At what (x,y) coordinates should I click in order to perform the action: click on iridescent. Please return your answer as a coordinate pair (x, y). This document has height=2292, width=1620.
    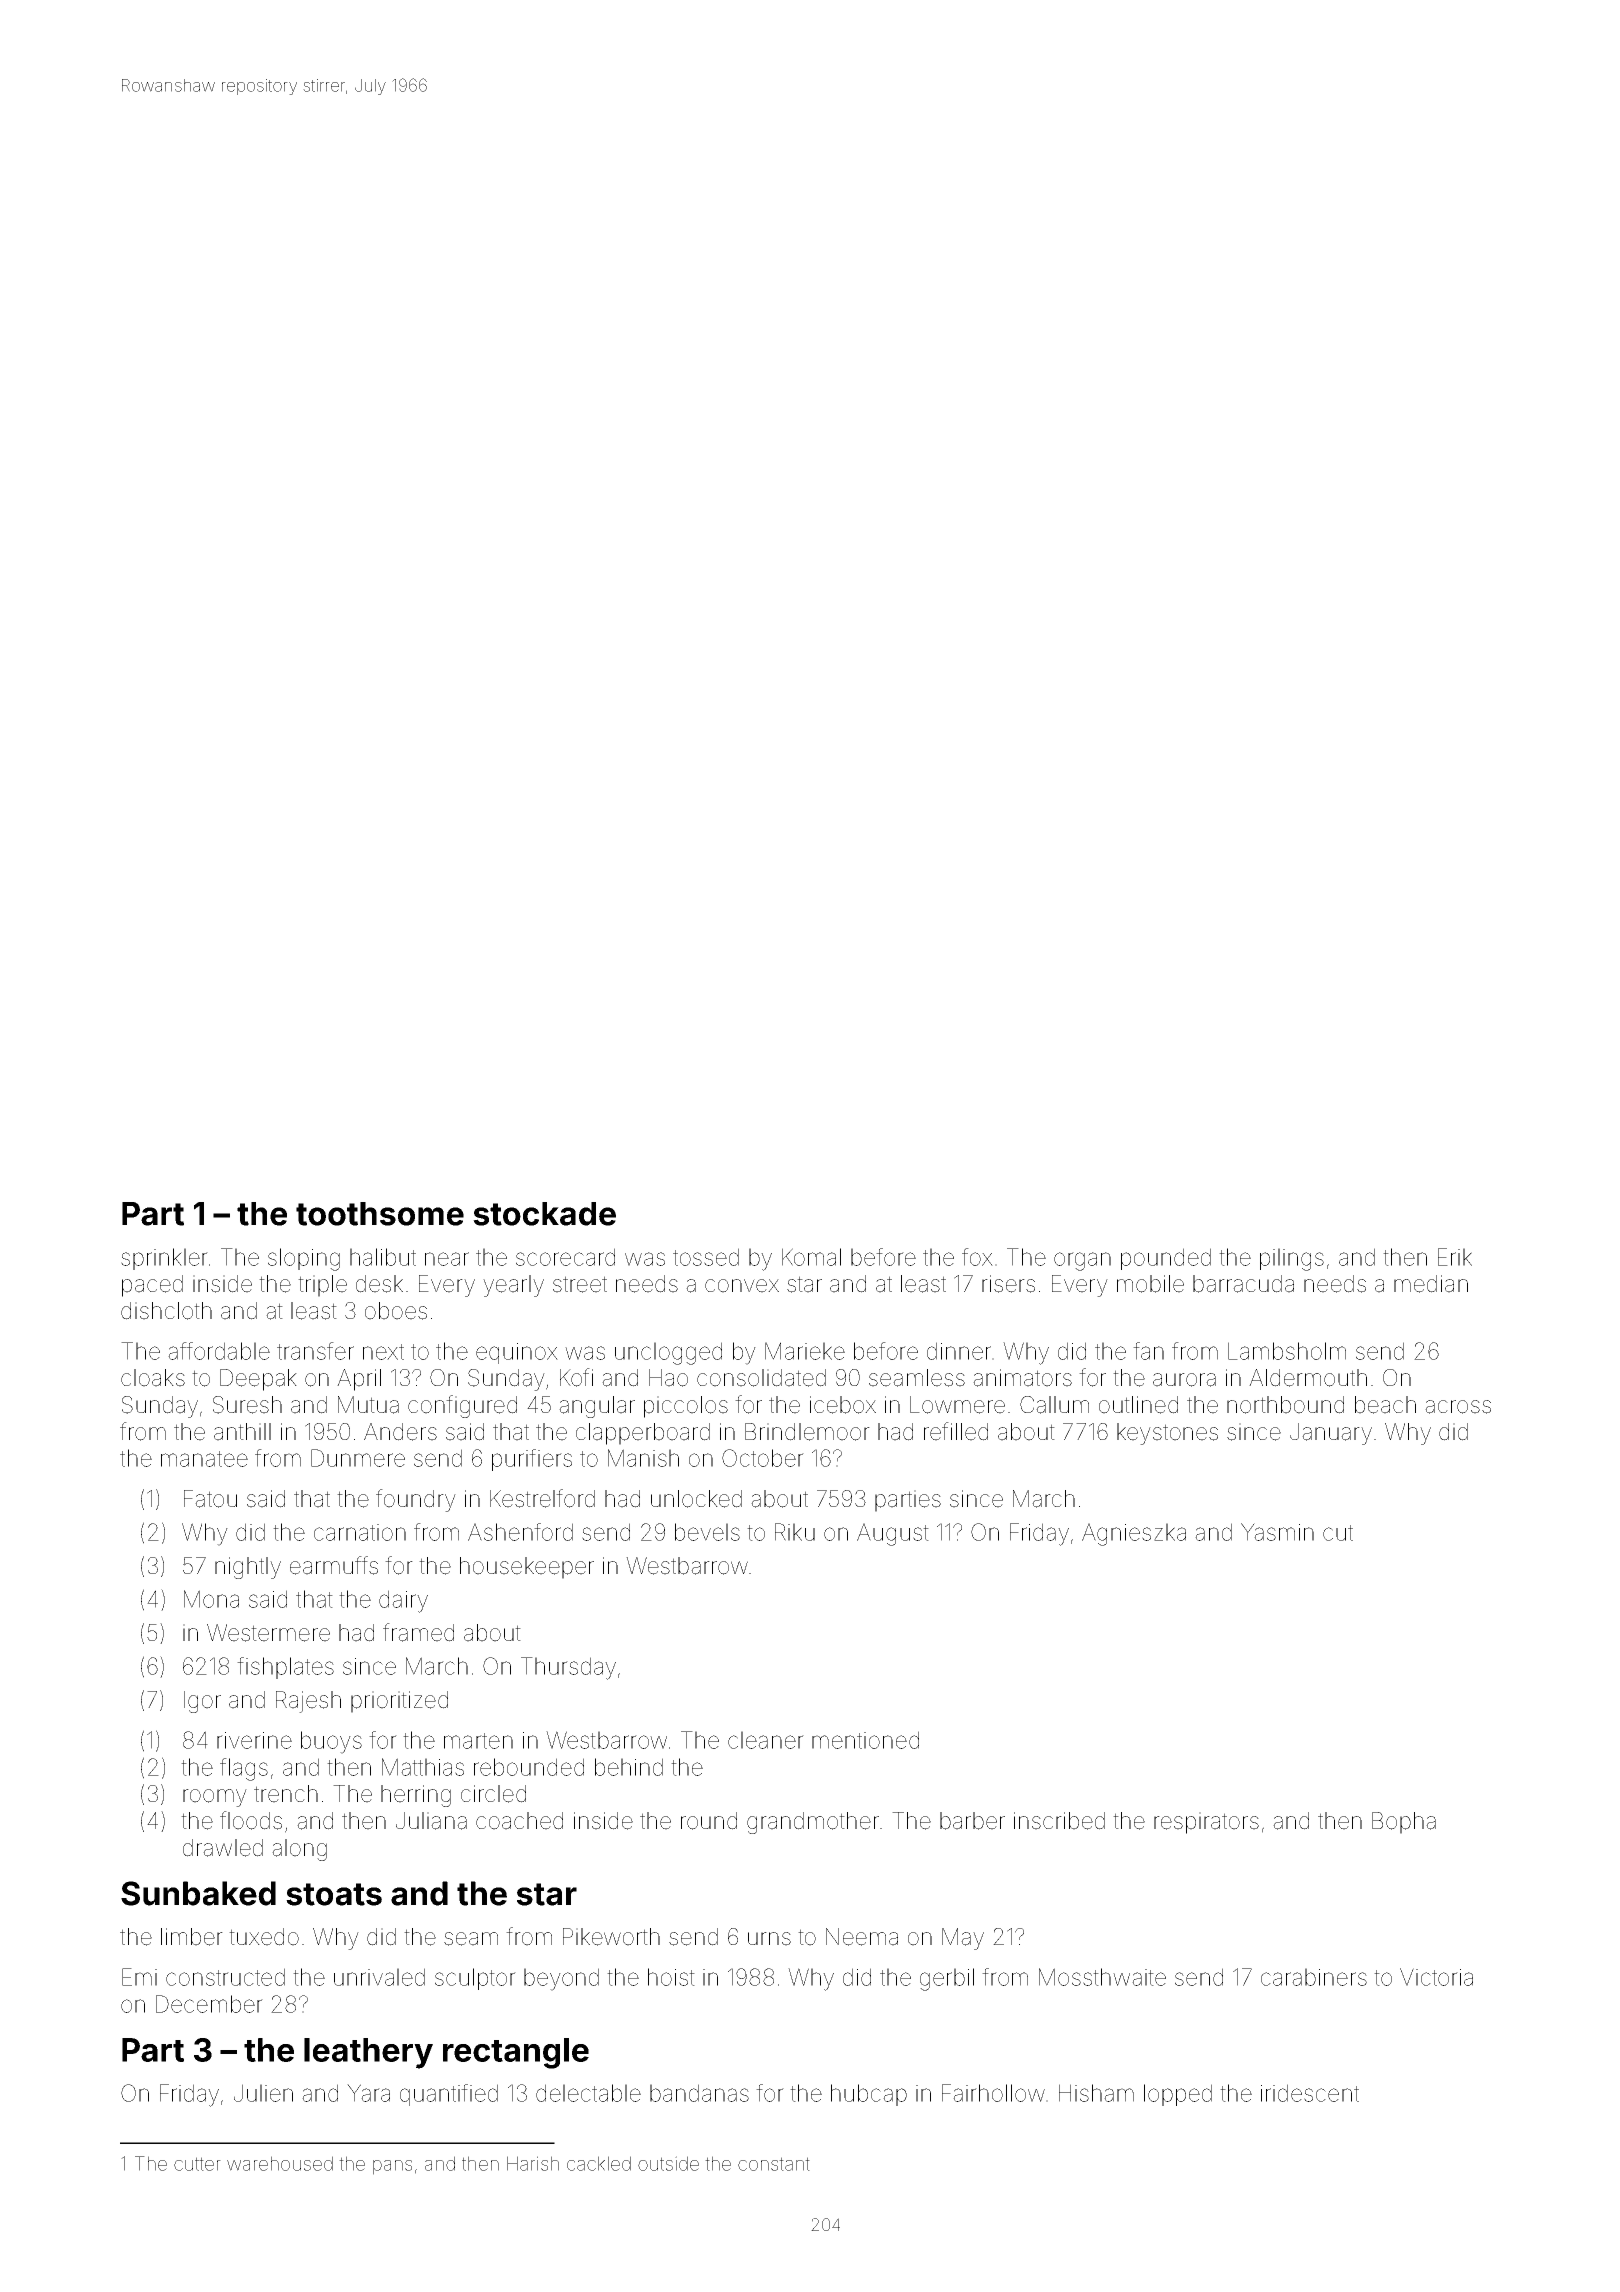
    Looking at the image, I should click on (1310, 2093).
